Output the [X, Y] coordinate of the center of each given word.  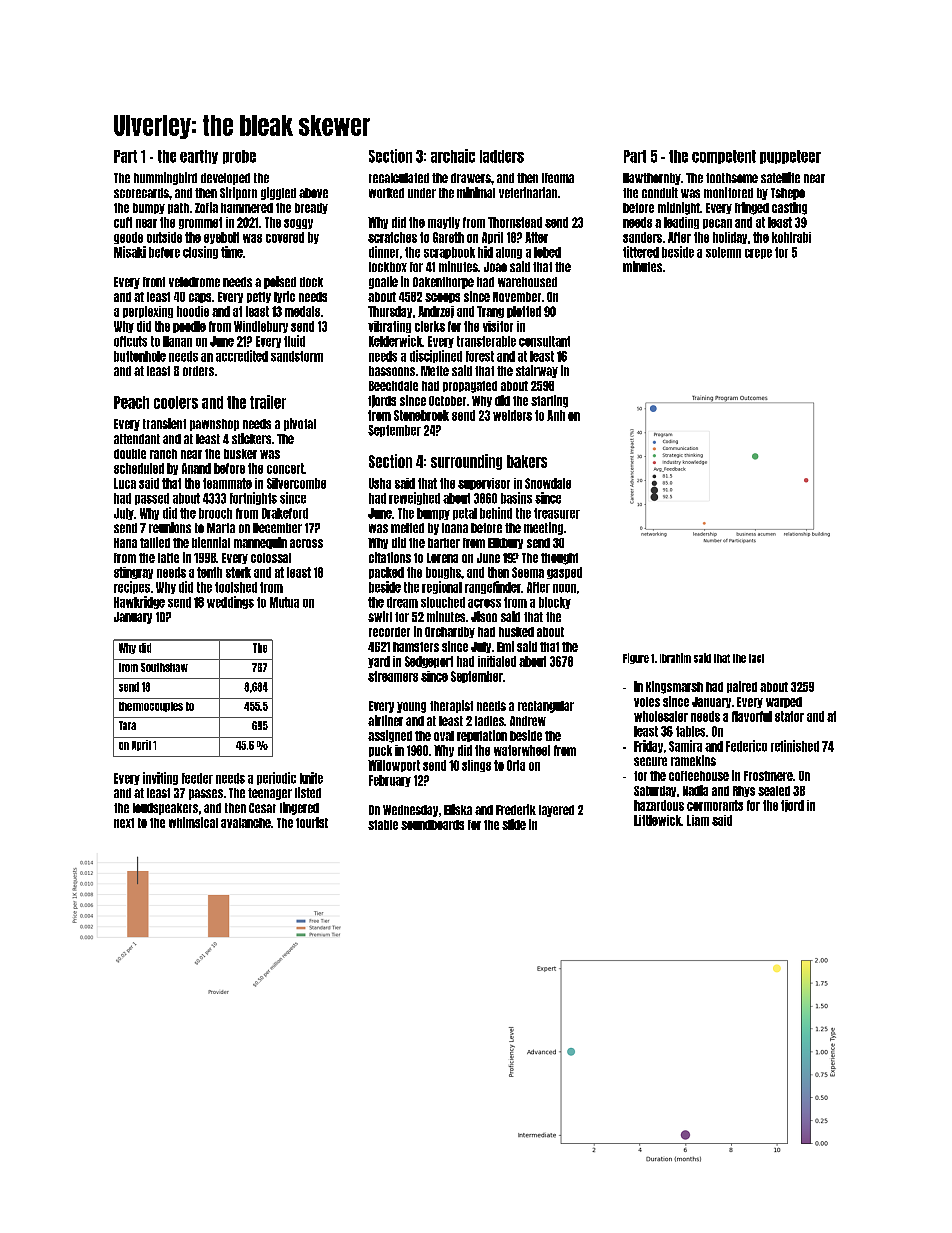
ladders [502, 156]
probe [239, 157]
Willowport [394, 766]
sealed [774, 791]
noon [564, 588]
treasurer [557, 513]
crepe [758, 254]
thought [559, 559]
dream [402, 602]
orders [198, 371]
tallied [155, 542]
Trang [490, 312]
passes [206, 794]
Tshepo [788, 194]
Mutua [284, 602]
